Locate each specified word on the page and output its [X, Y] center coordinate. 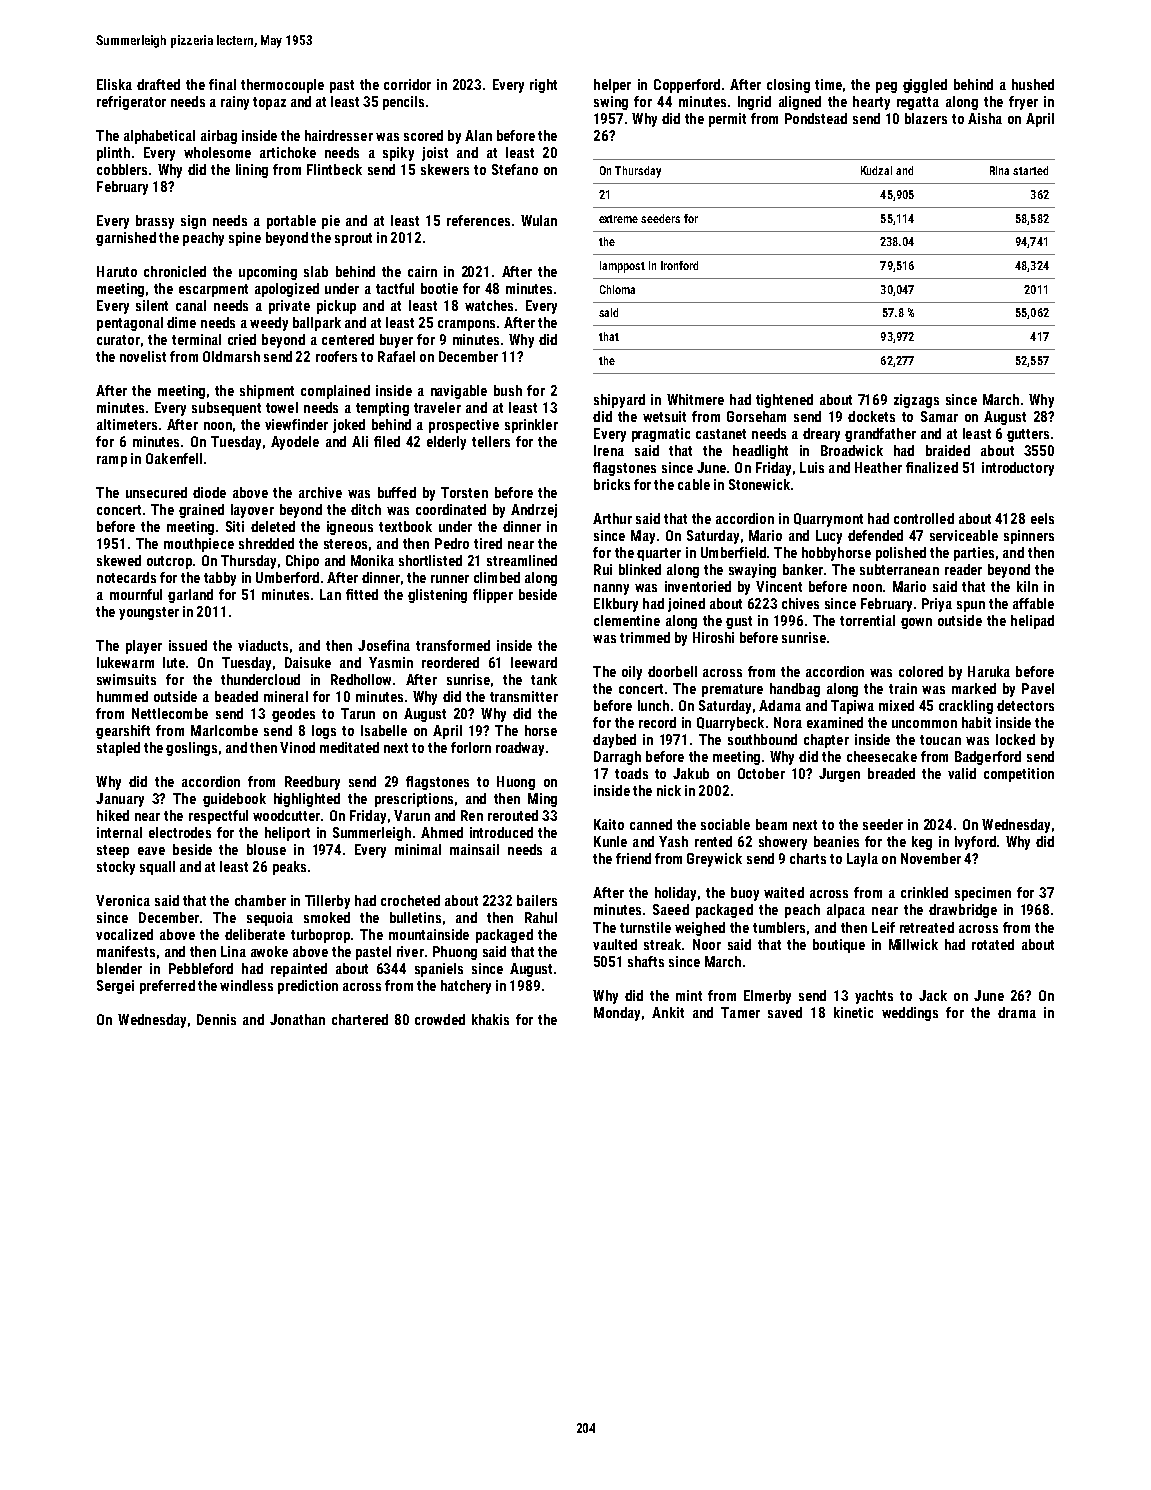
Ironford [679, 265]
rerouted [513, 815]
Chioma [617, 289]
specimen [983, 894]
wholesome [217, 152]
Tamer [740, 1012]
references [478, 220]
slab [316, 271]
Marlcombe [224, 730]
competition [1019, 775]
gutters [1028, 435]
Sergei [115, 987]
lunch [653, 705]
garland [190, 596]
